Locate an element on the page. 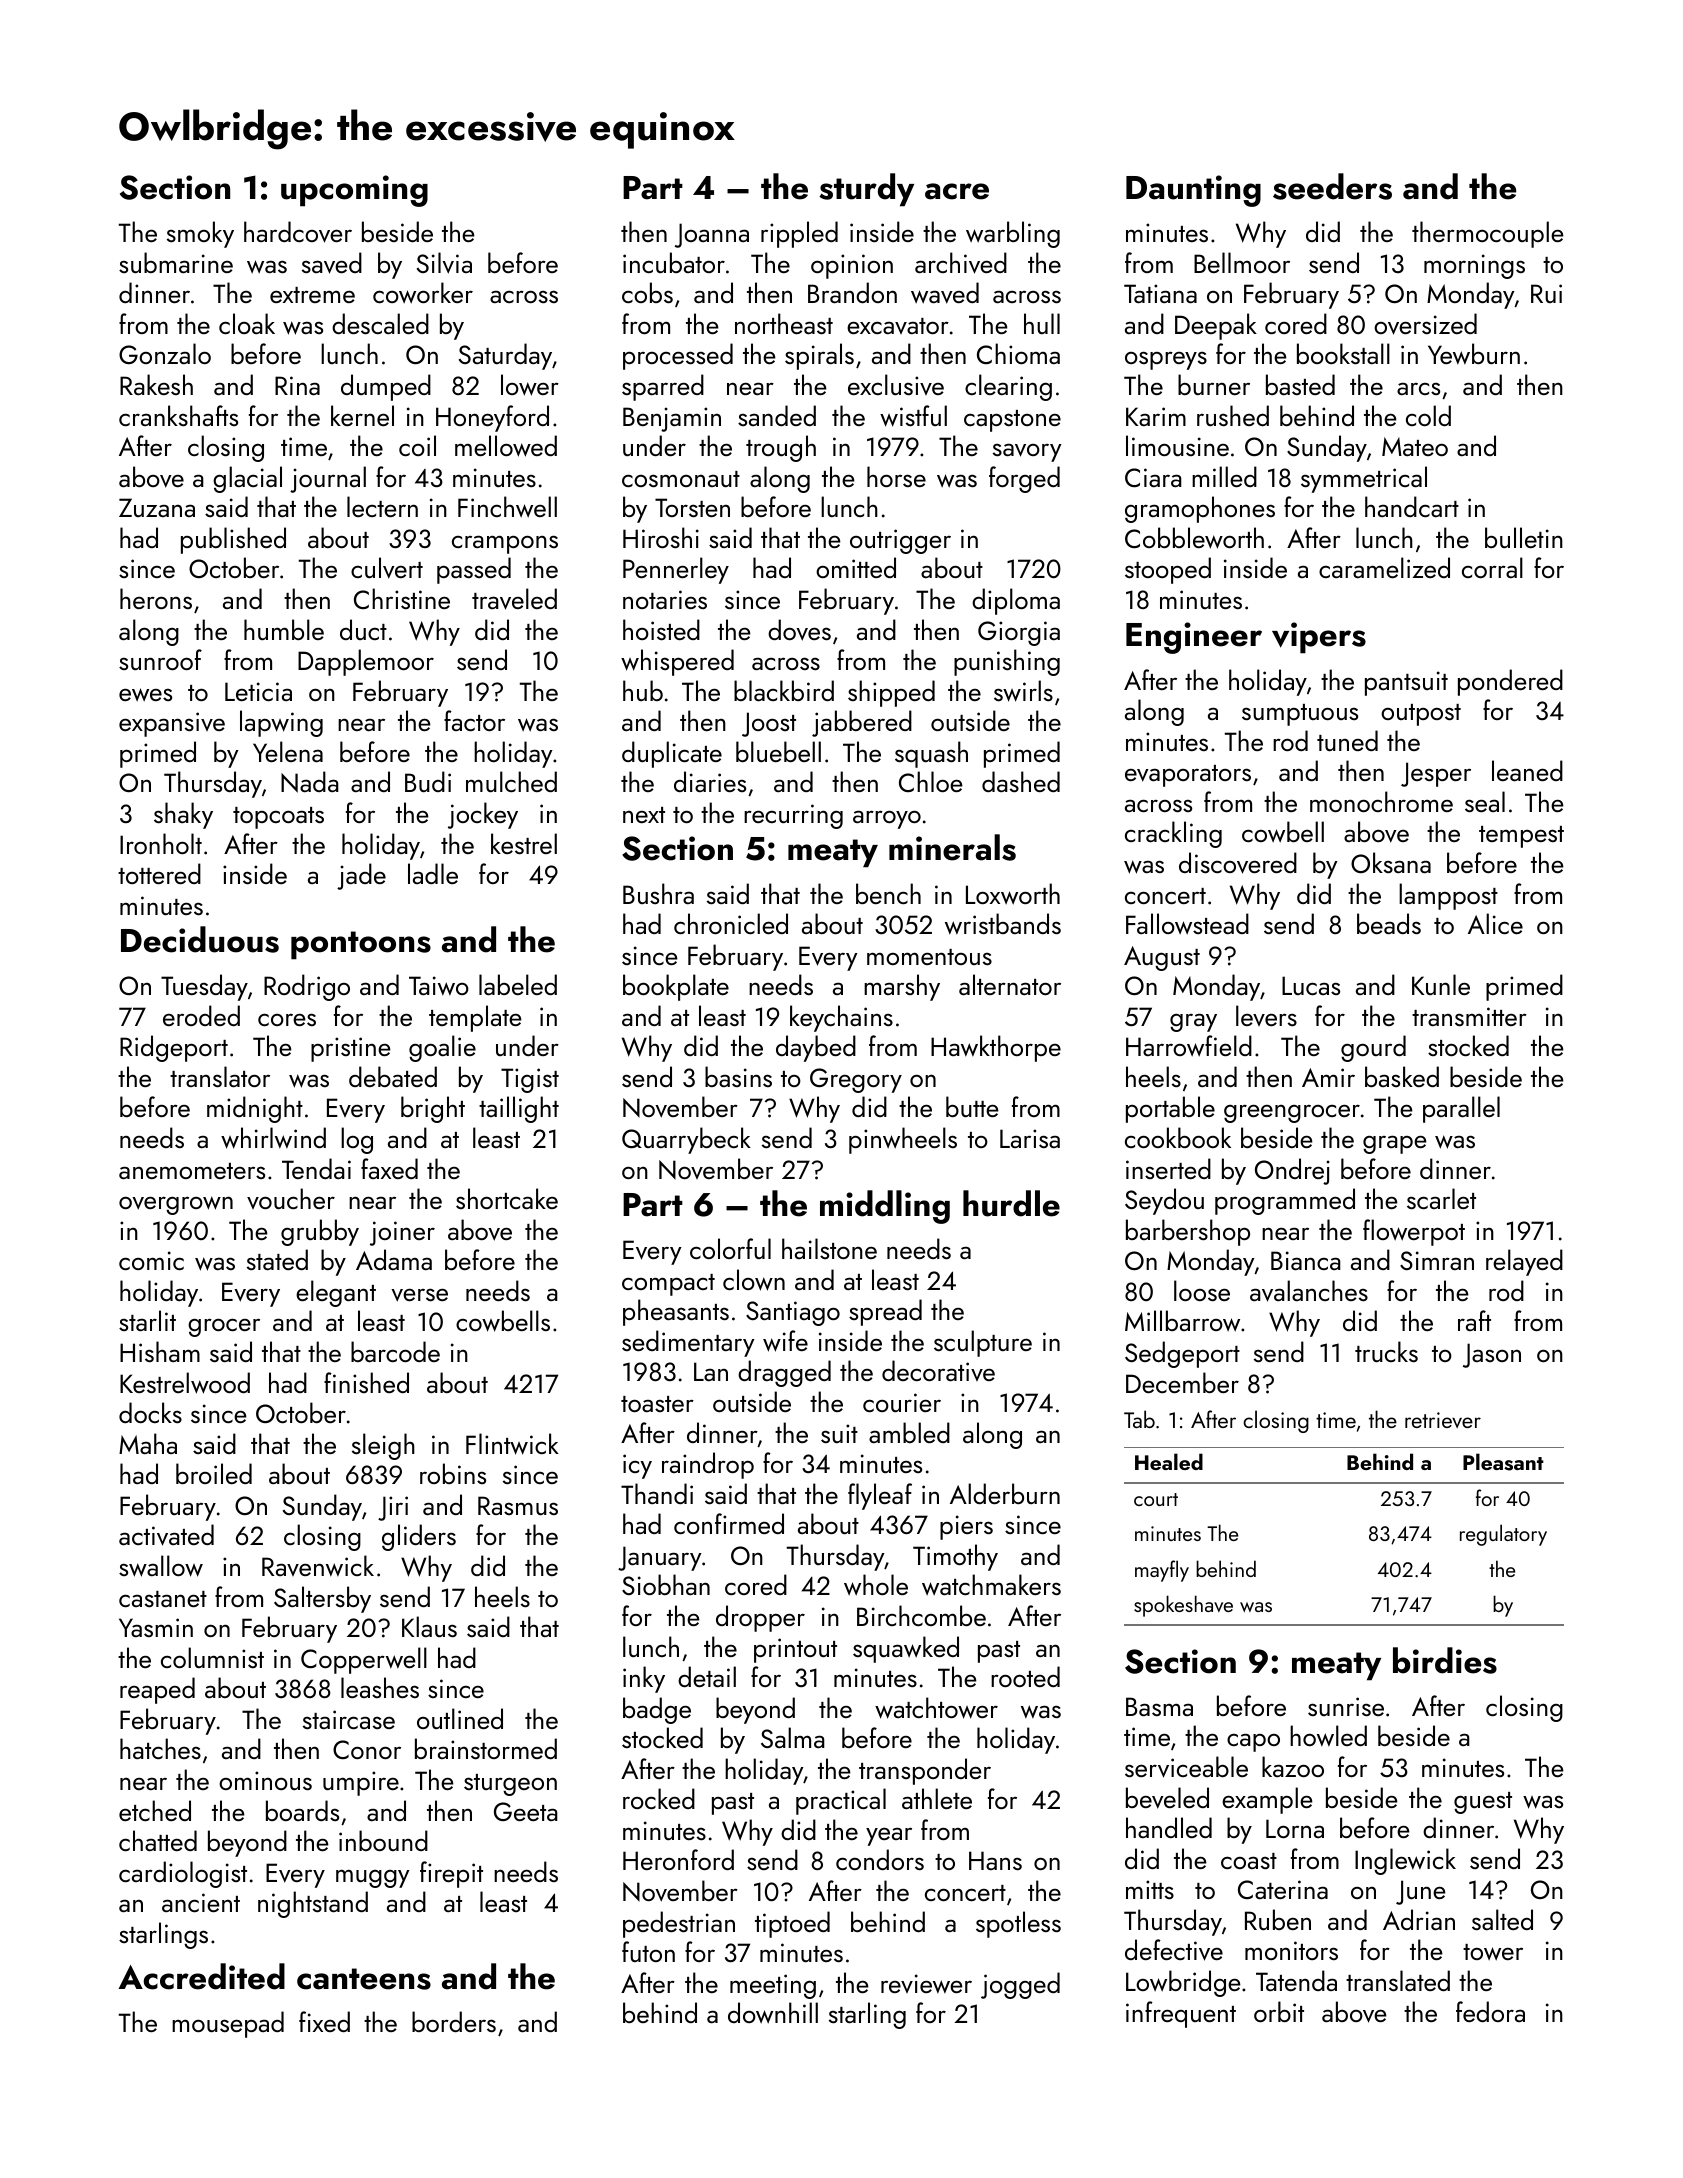  firepit is located at coordinates (451, 1874).
